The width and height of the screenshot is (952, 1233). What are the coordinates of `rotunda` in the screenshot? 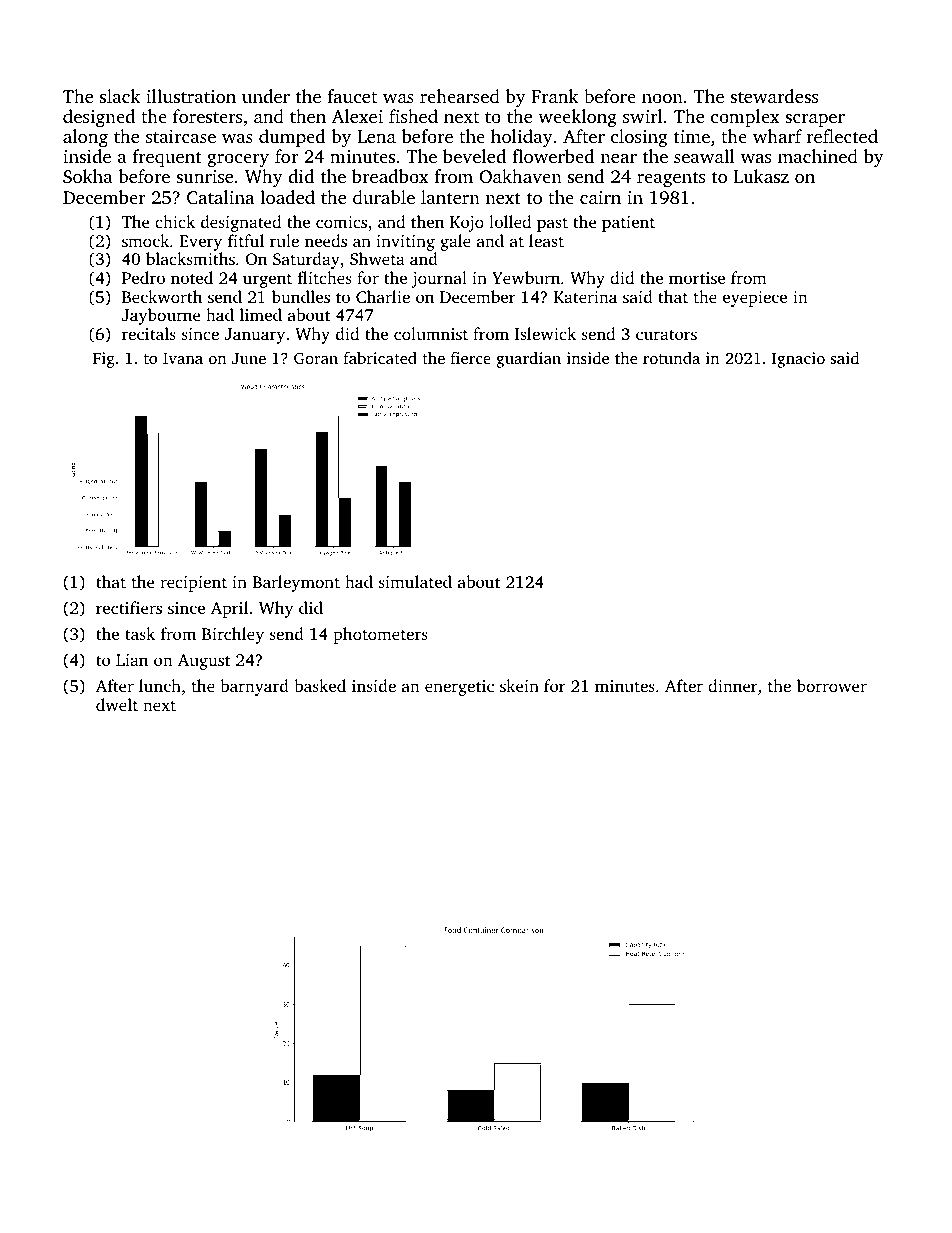 It's located at (671, 358).
